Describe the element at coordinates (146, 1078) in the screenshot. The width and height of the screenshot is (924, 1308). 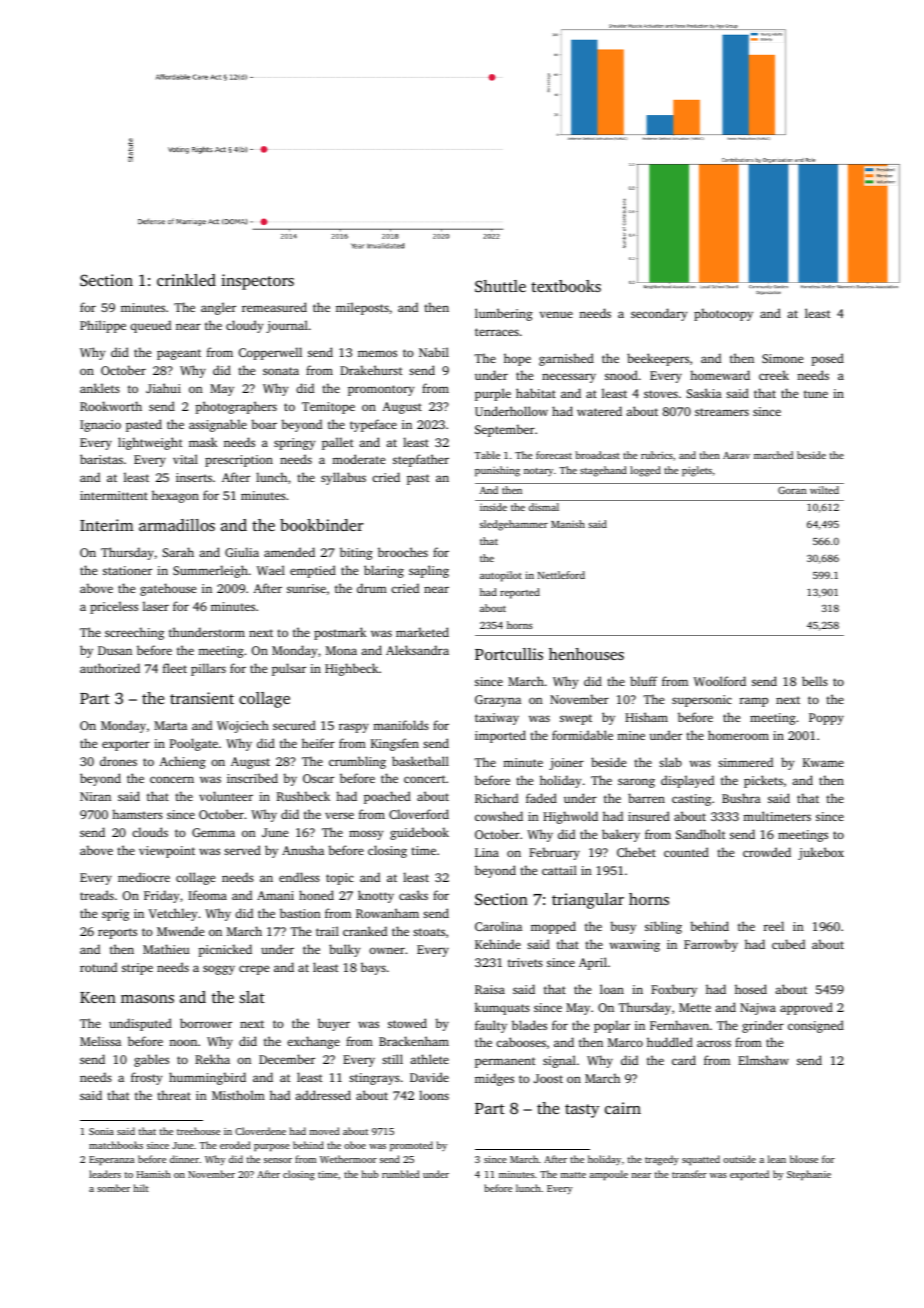
I see `frosty` at that location.
